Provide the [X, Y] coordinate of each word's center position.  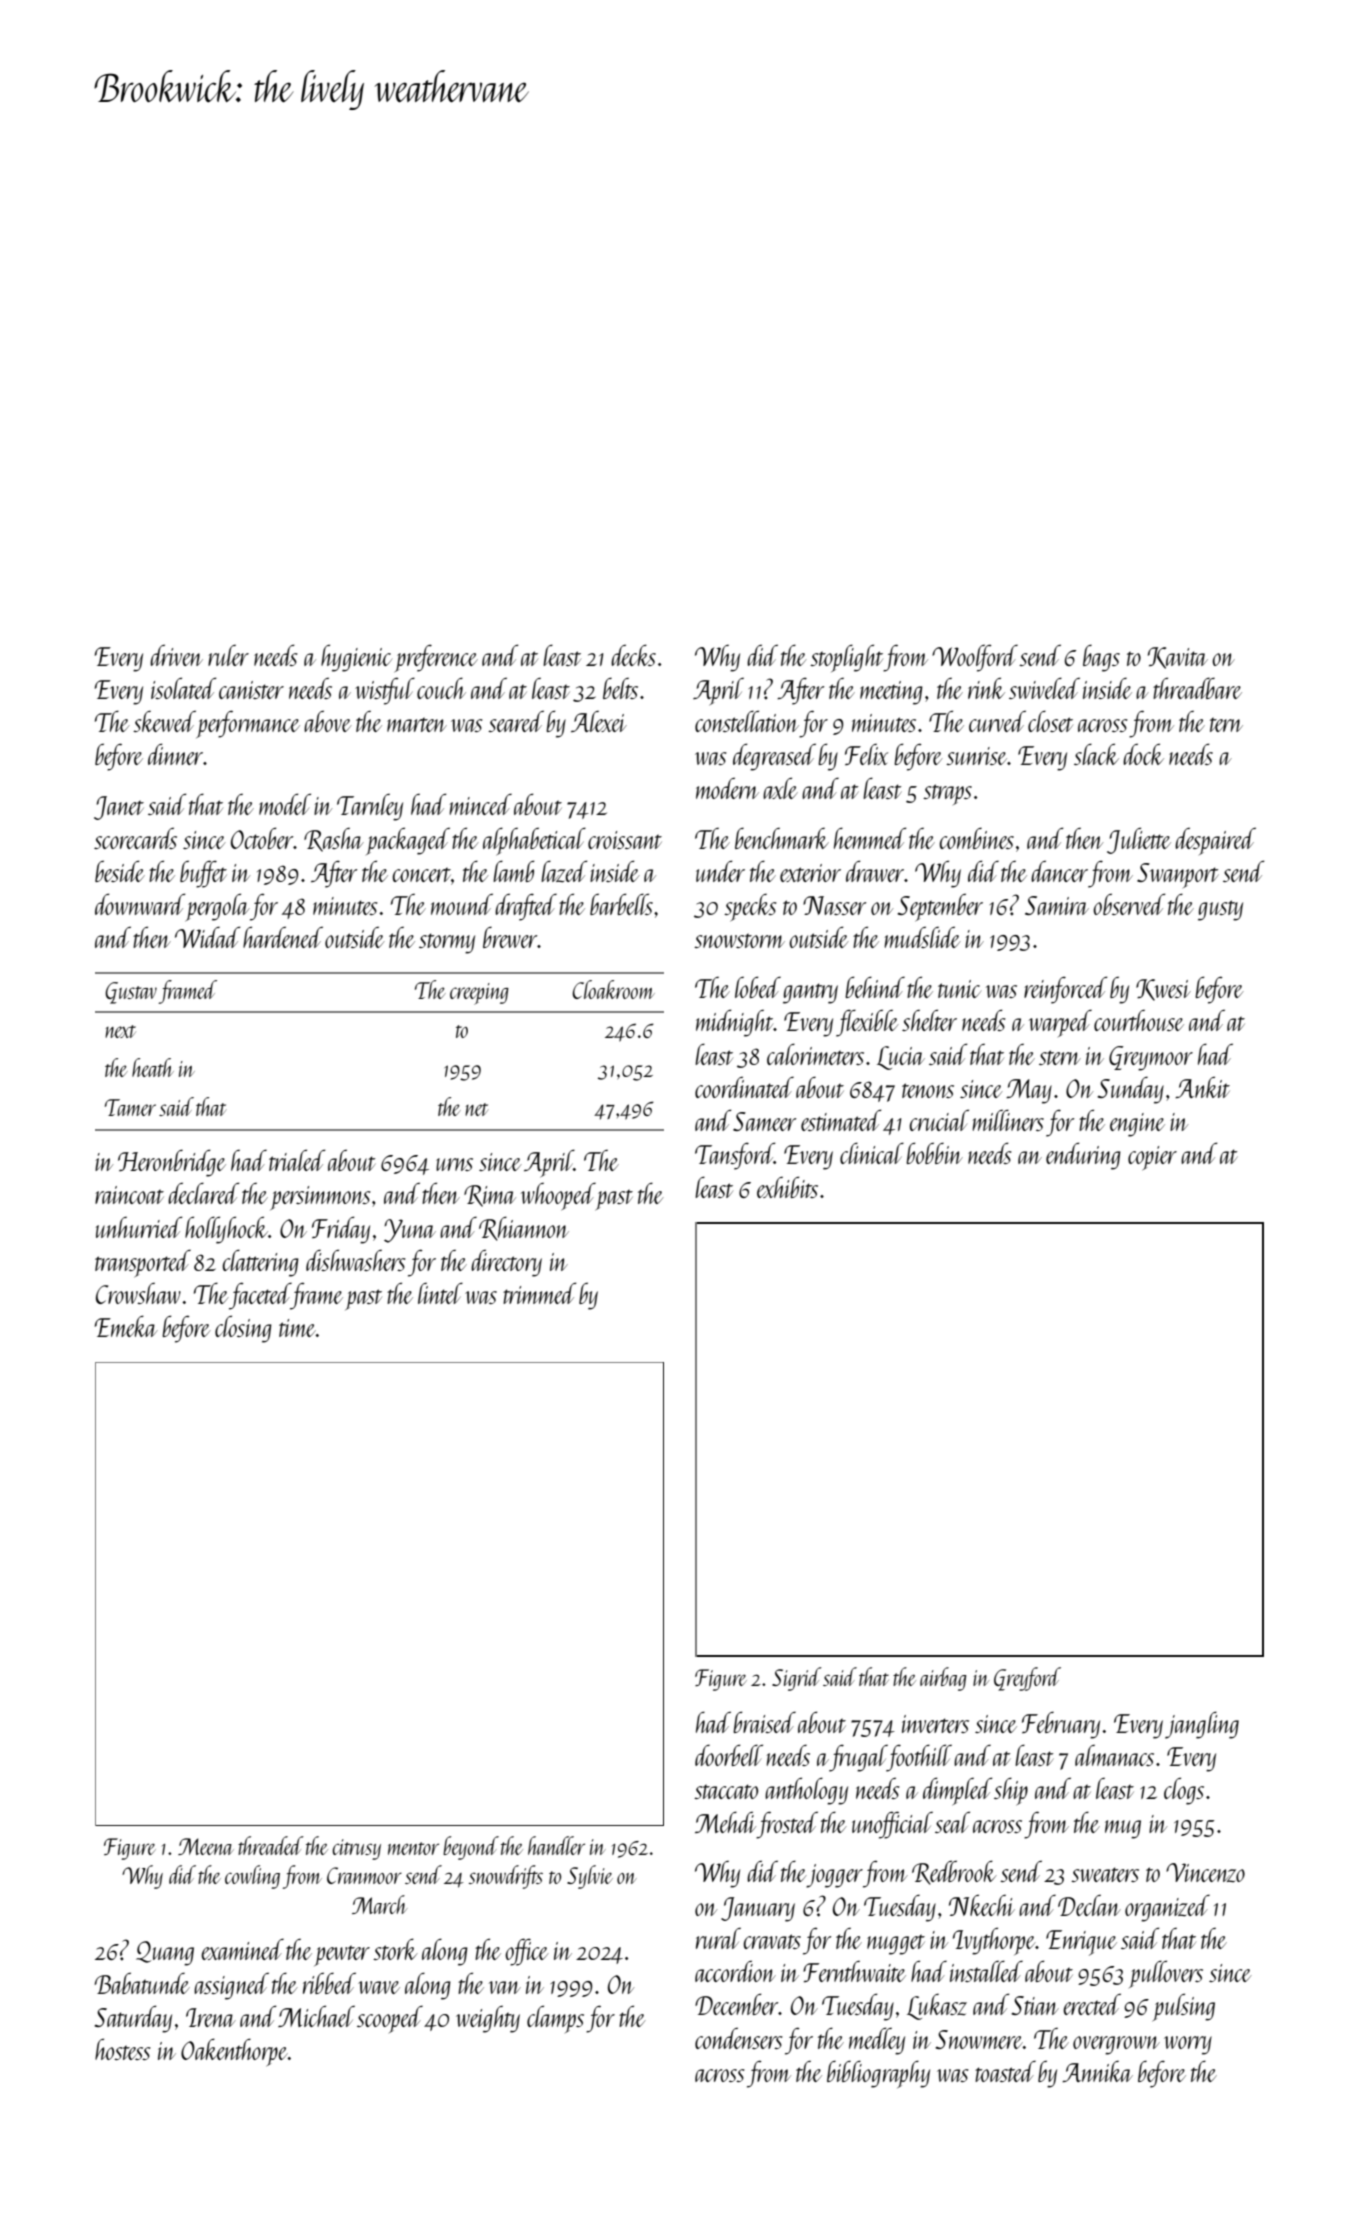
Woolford [975, 658]
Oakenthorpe [234, 2052]
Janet [119, 808]
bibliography [878, 2074]
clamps [555, 2019]
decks [633, 655]
